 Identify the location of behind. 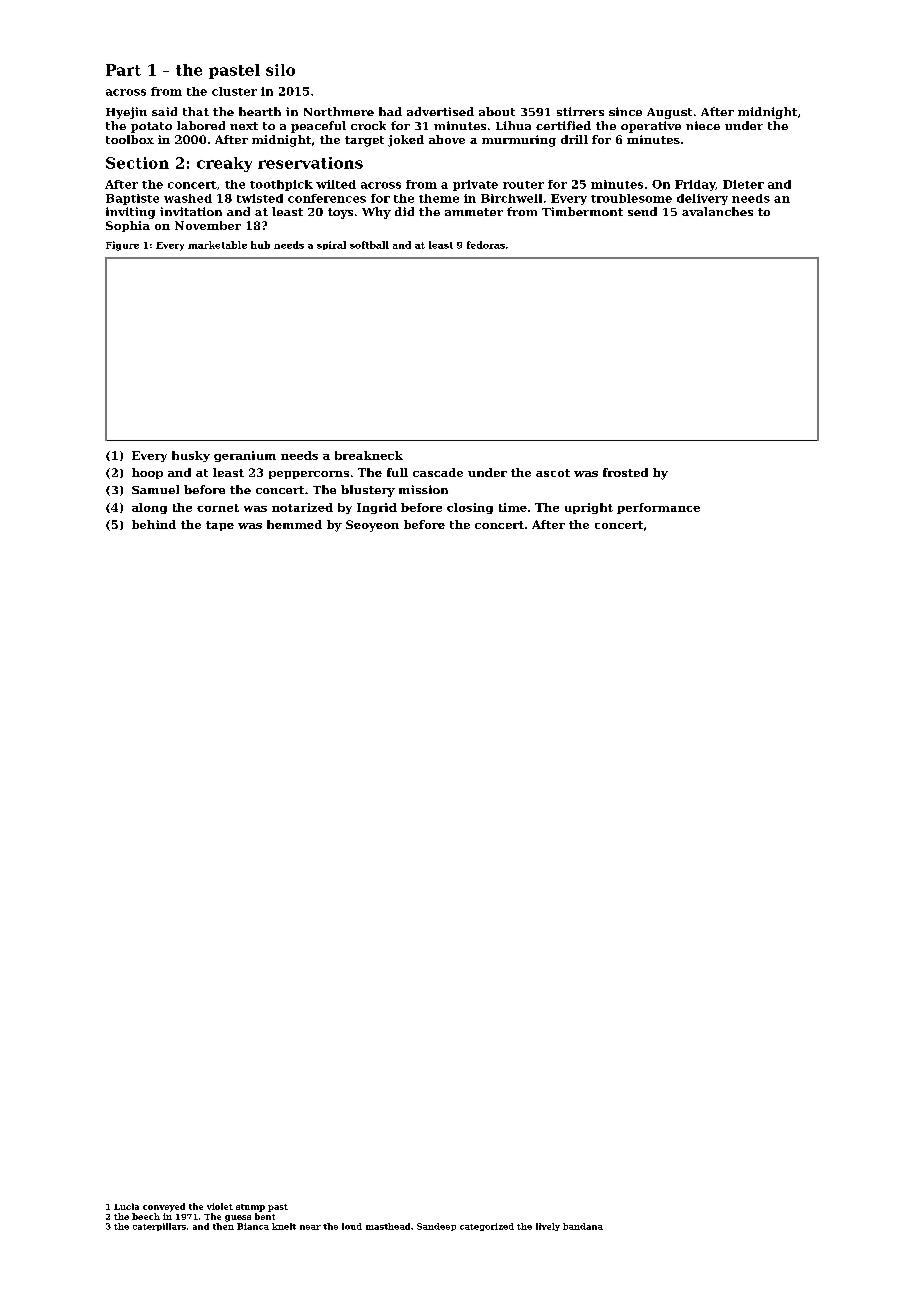
(154, 524).
